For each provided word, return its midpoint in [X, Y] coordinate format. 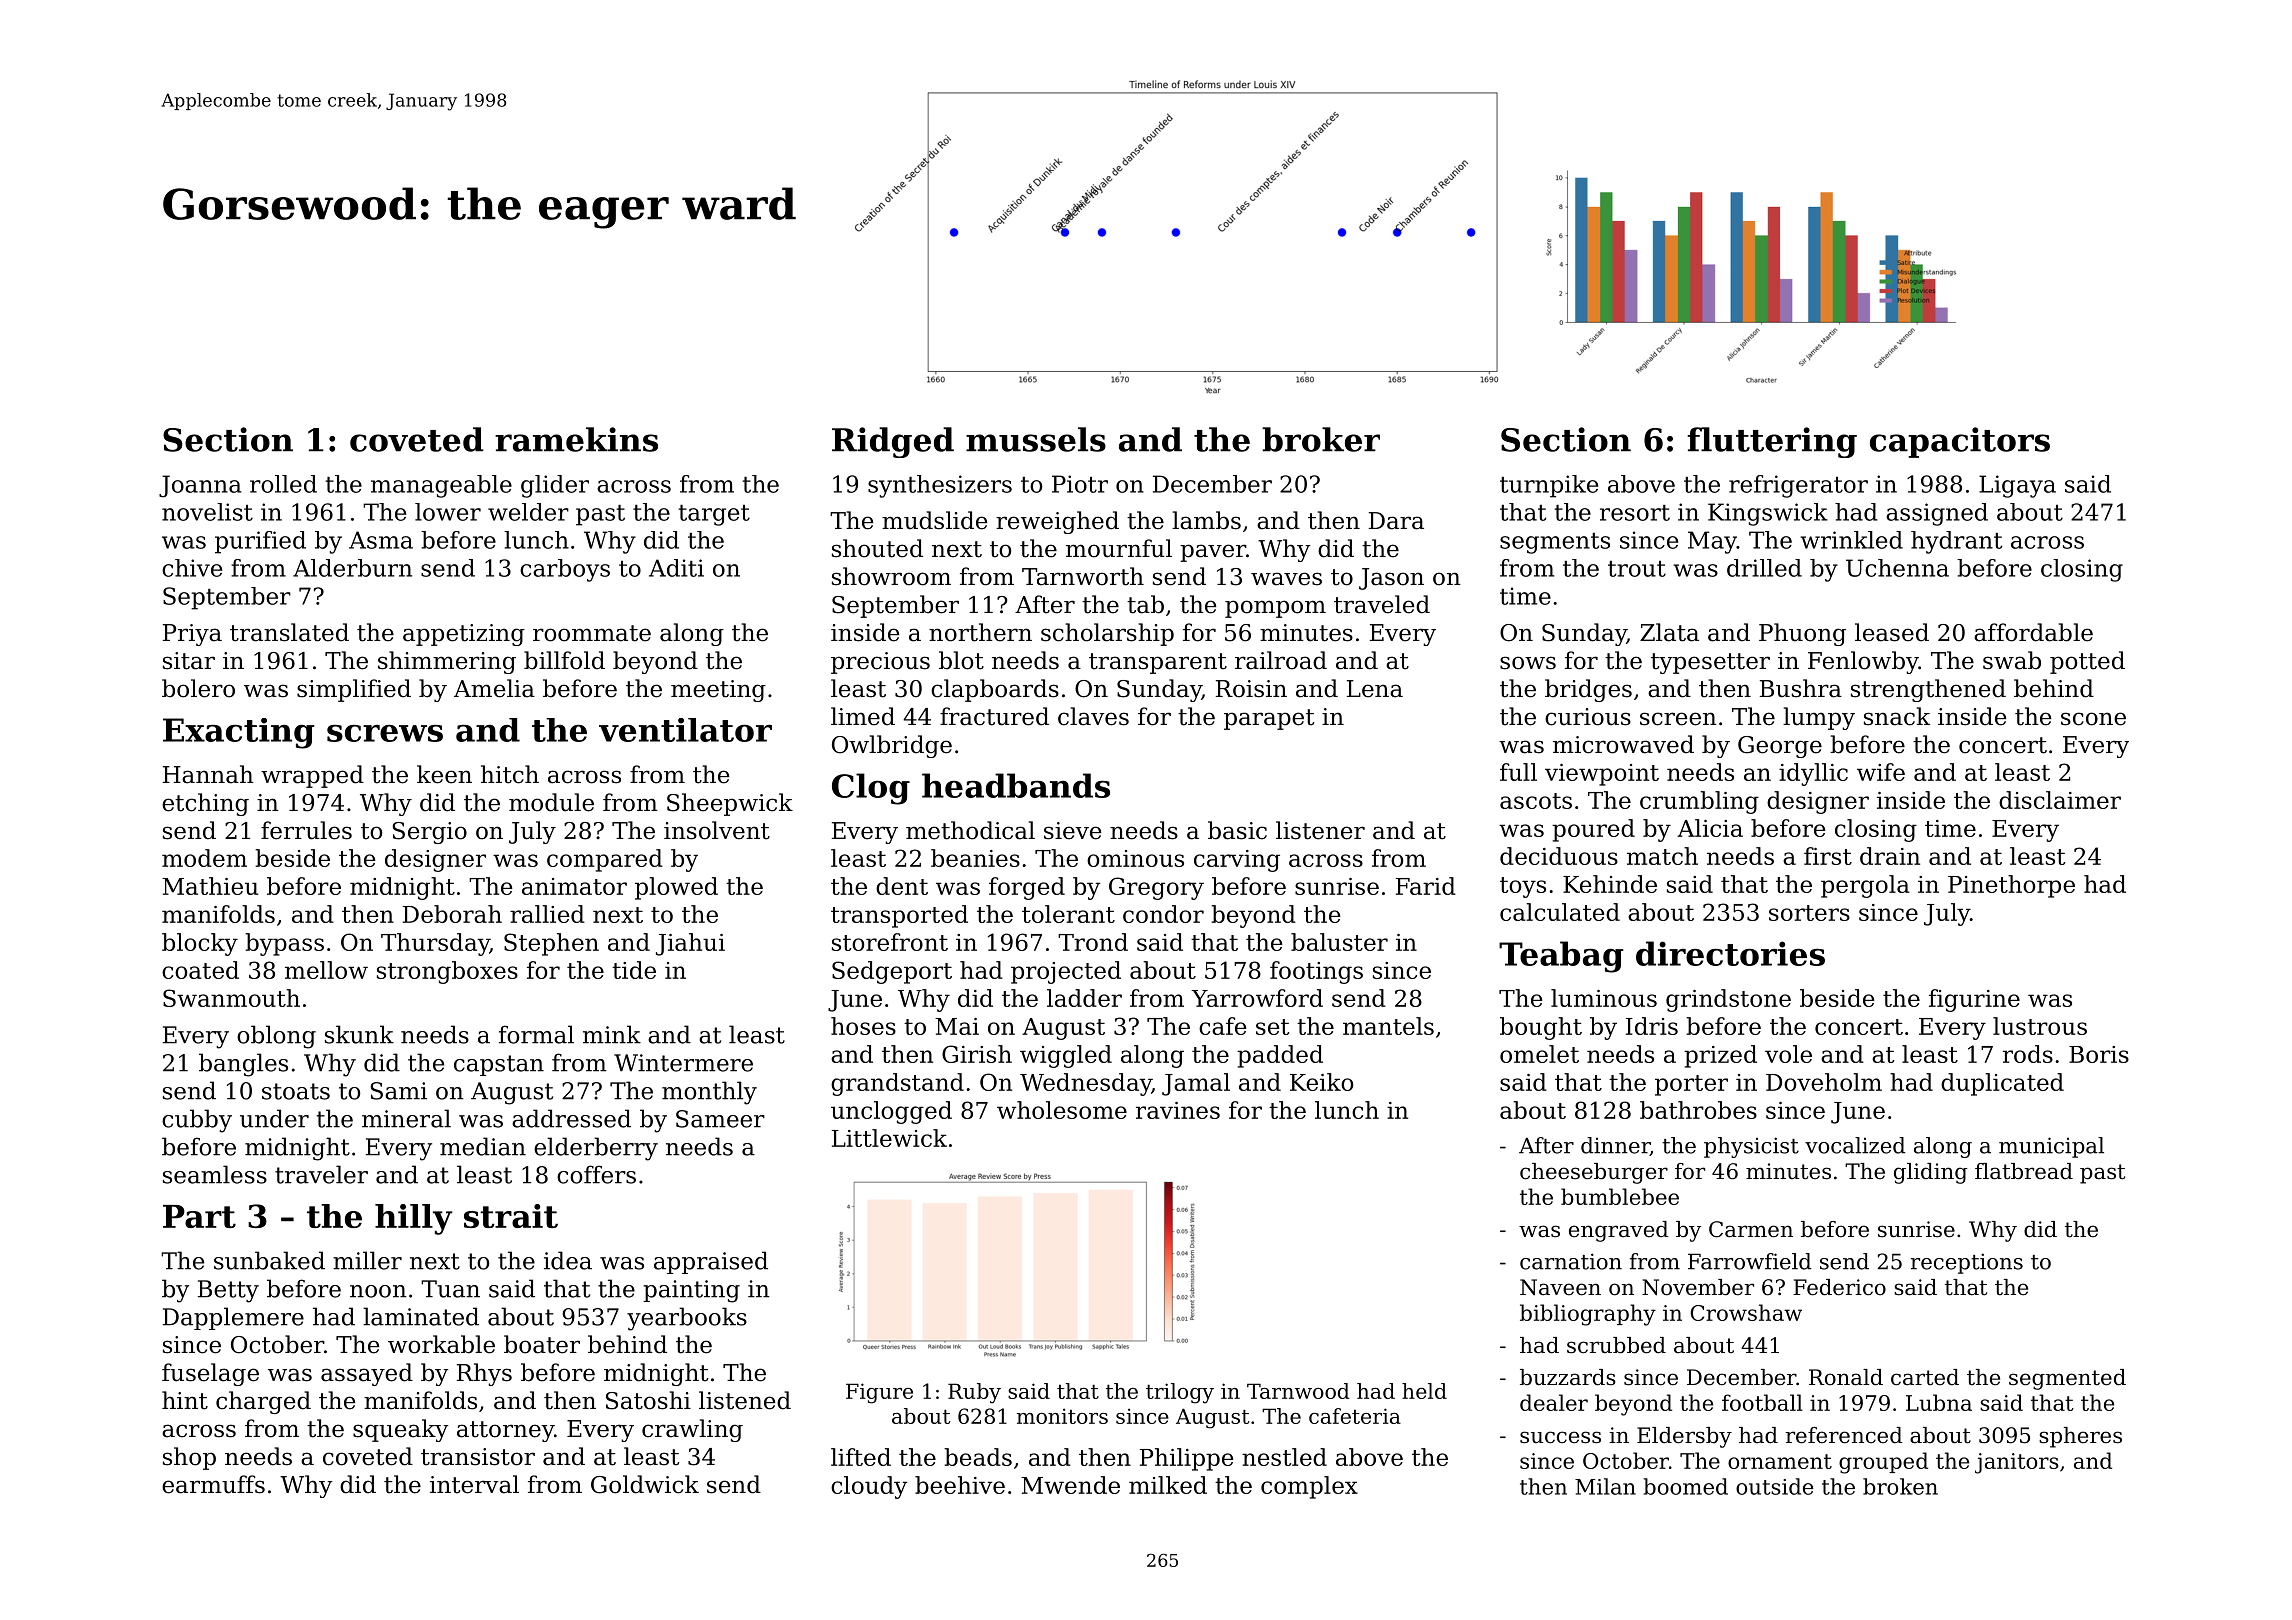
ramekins [576, 439]
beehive [960, 1485]
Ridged [893, 442]
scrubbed [1616, 1345]
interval [474, 1484]
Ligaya [2017, 486]
